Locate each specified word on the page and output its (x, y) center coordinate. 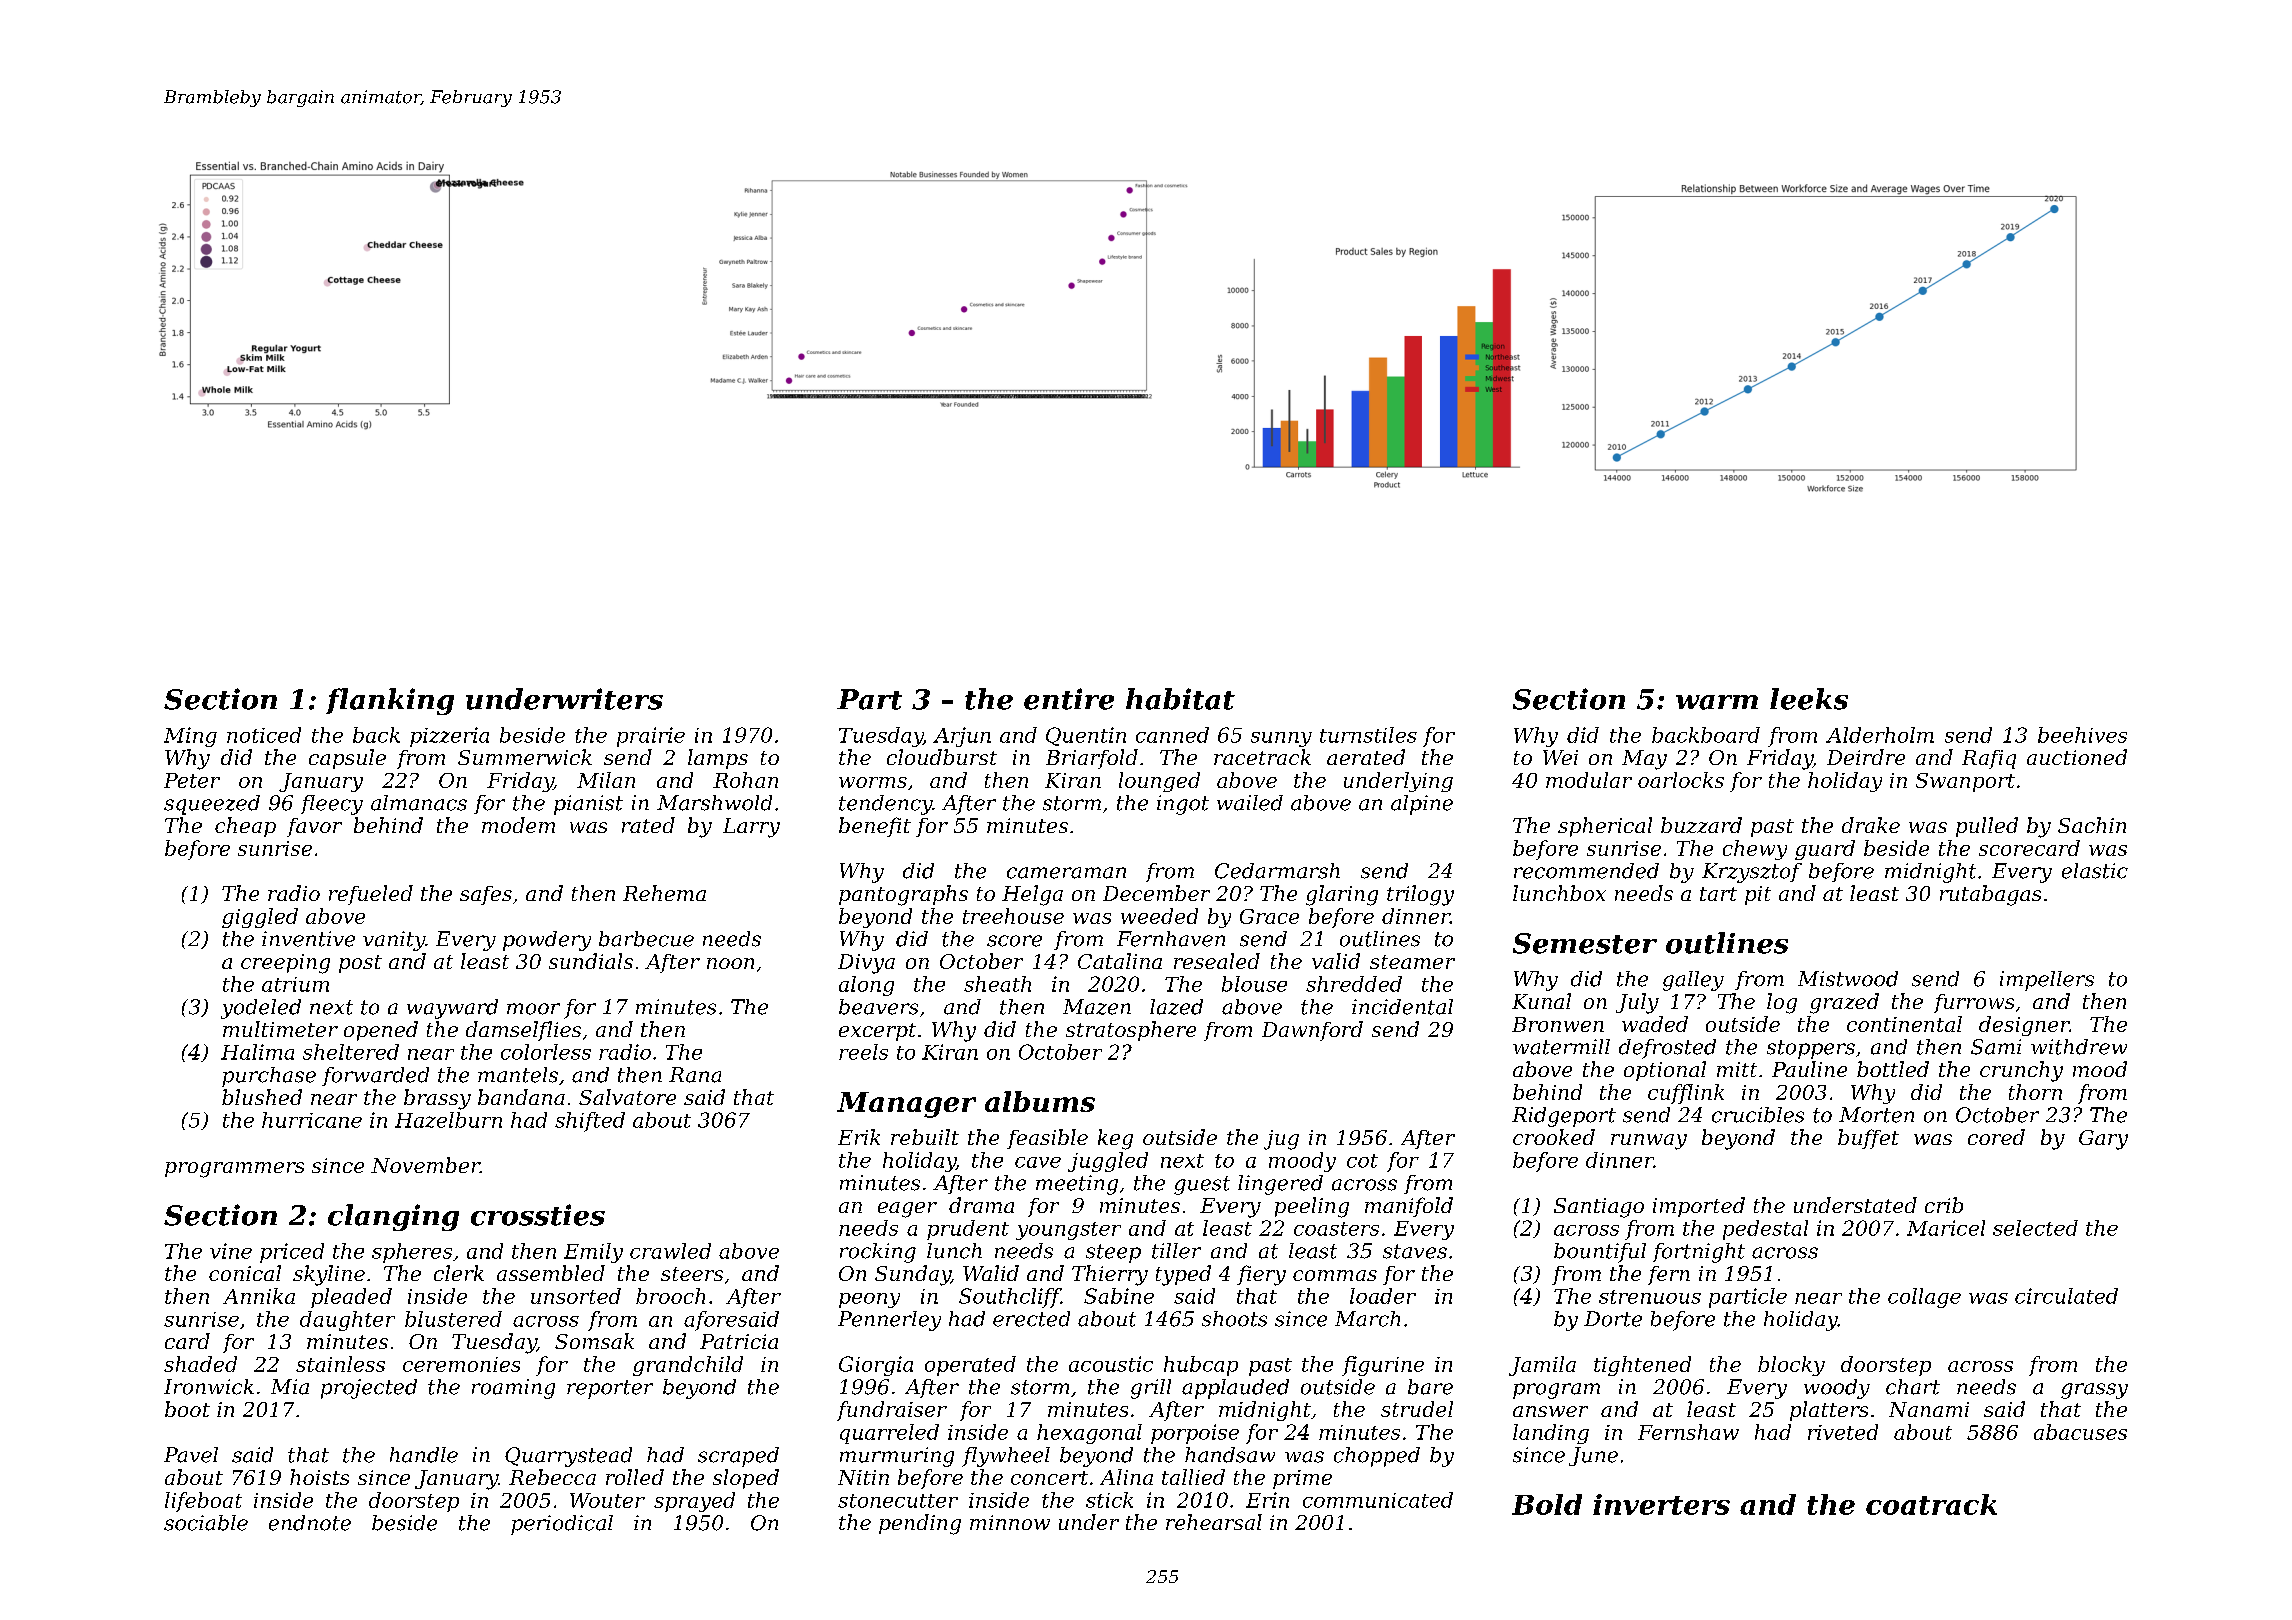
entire (1069, 699)
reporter (610, 1389)
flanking (390, 701)
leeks (1809, 699)
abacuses (2080, 1432)
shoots (1234, 1319)
